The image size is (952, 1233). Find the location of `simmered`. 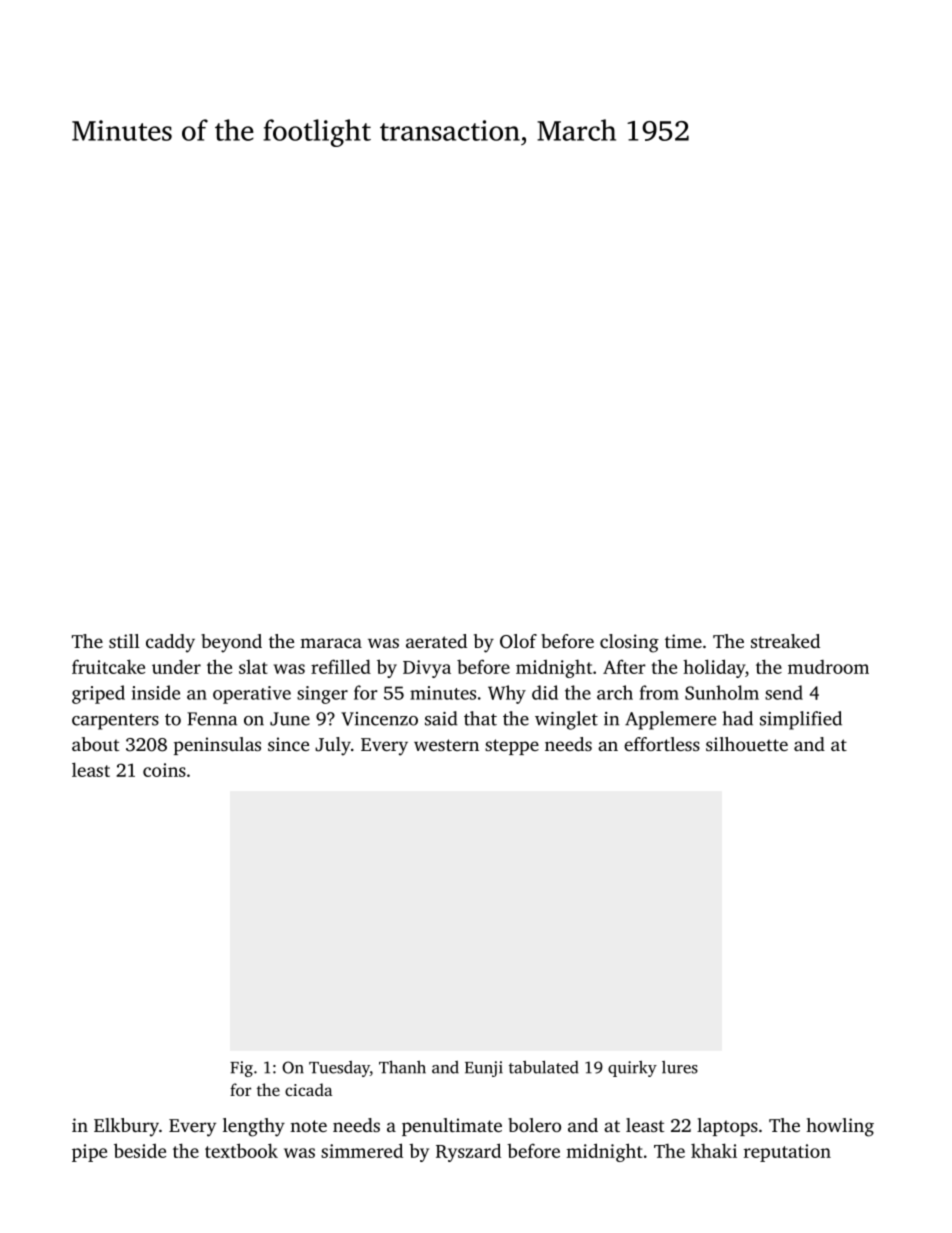

simmered is located at coordinates (362, 1150).
